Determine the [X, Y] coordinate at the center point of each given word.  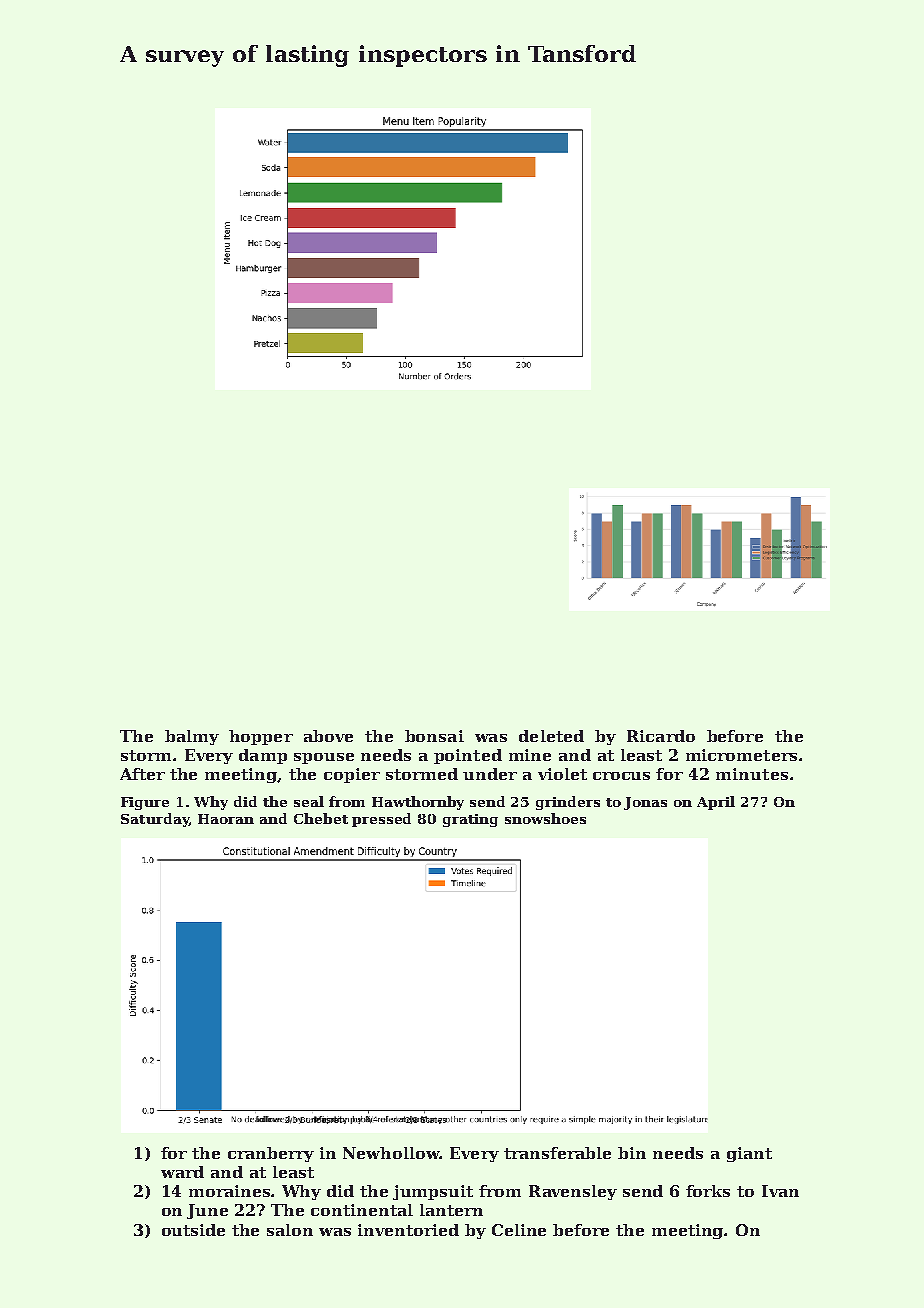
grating [470, 820]
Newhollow [391, 1153]
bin [632, 1153]
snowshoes [545, 818]
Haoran [226, 819]
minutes [752, 774]
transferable [557, 1153]
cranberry [271, 1154]
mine [530, 755]
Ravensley [573, 1192]
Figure [145, 803]
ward [182, 1172]
